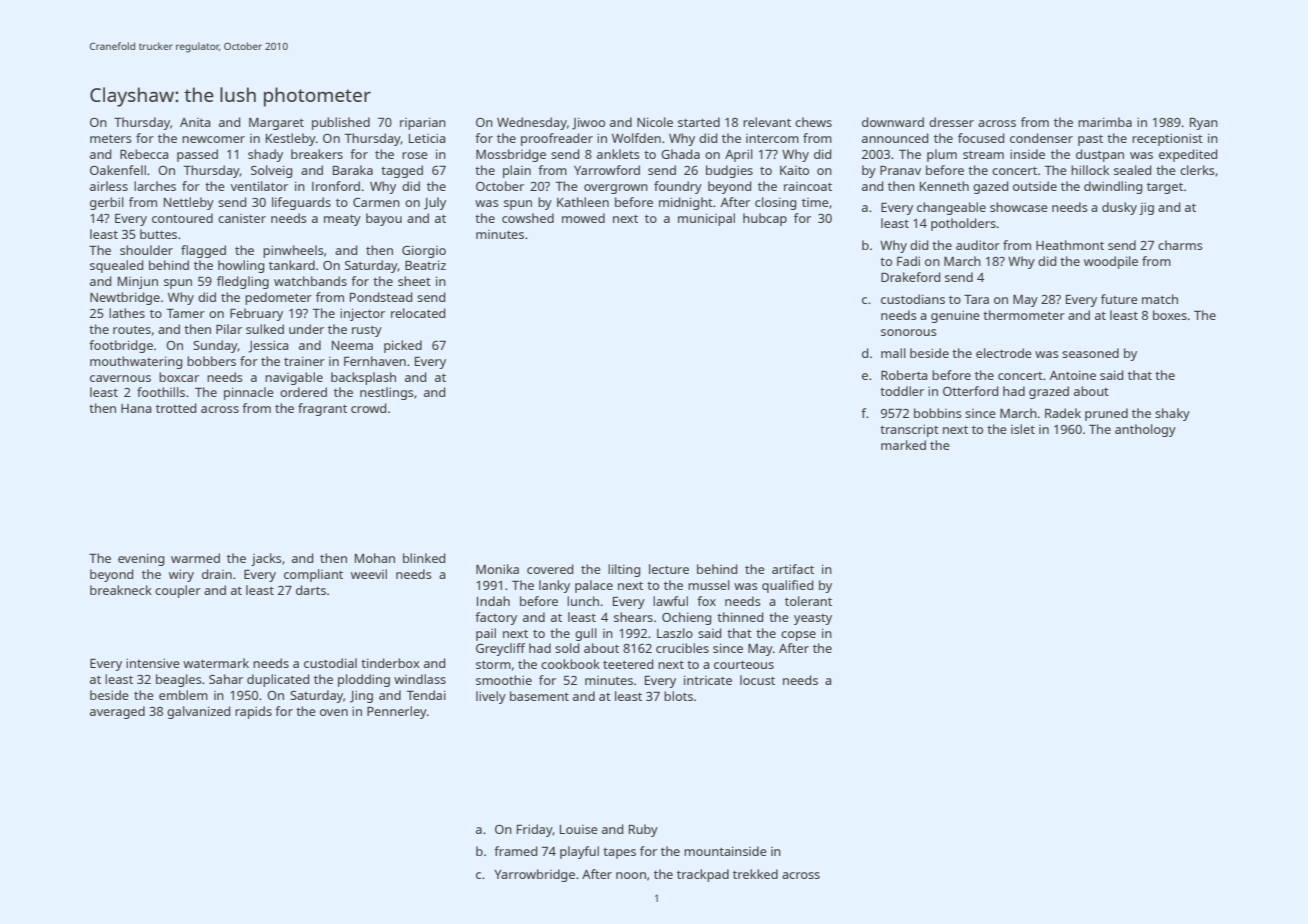  Describe the element at coordinates (757, 680) in the screenshot. I see `locust` at that location.
